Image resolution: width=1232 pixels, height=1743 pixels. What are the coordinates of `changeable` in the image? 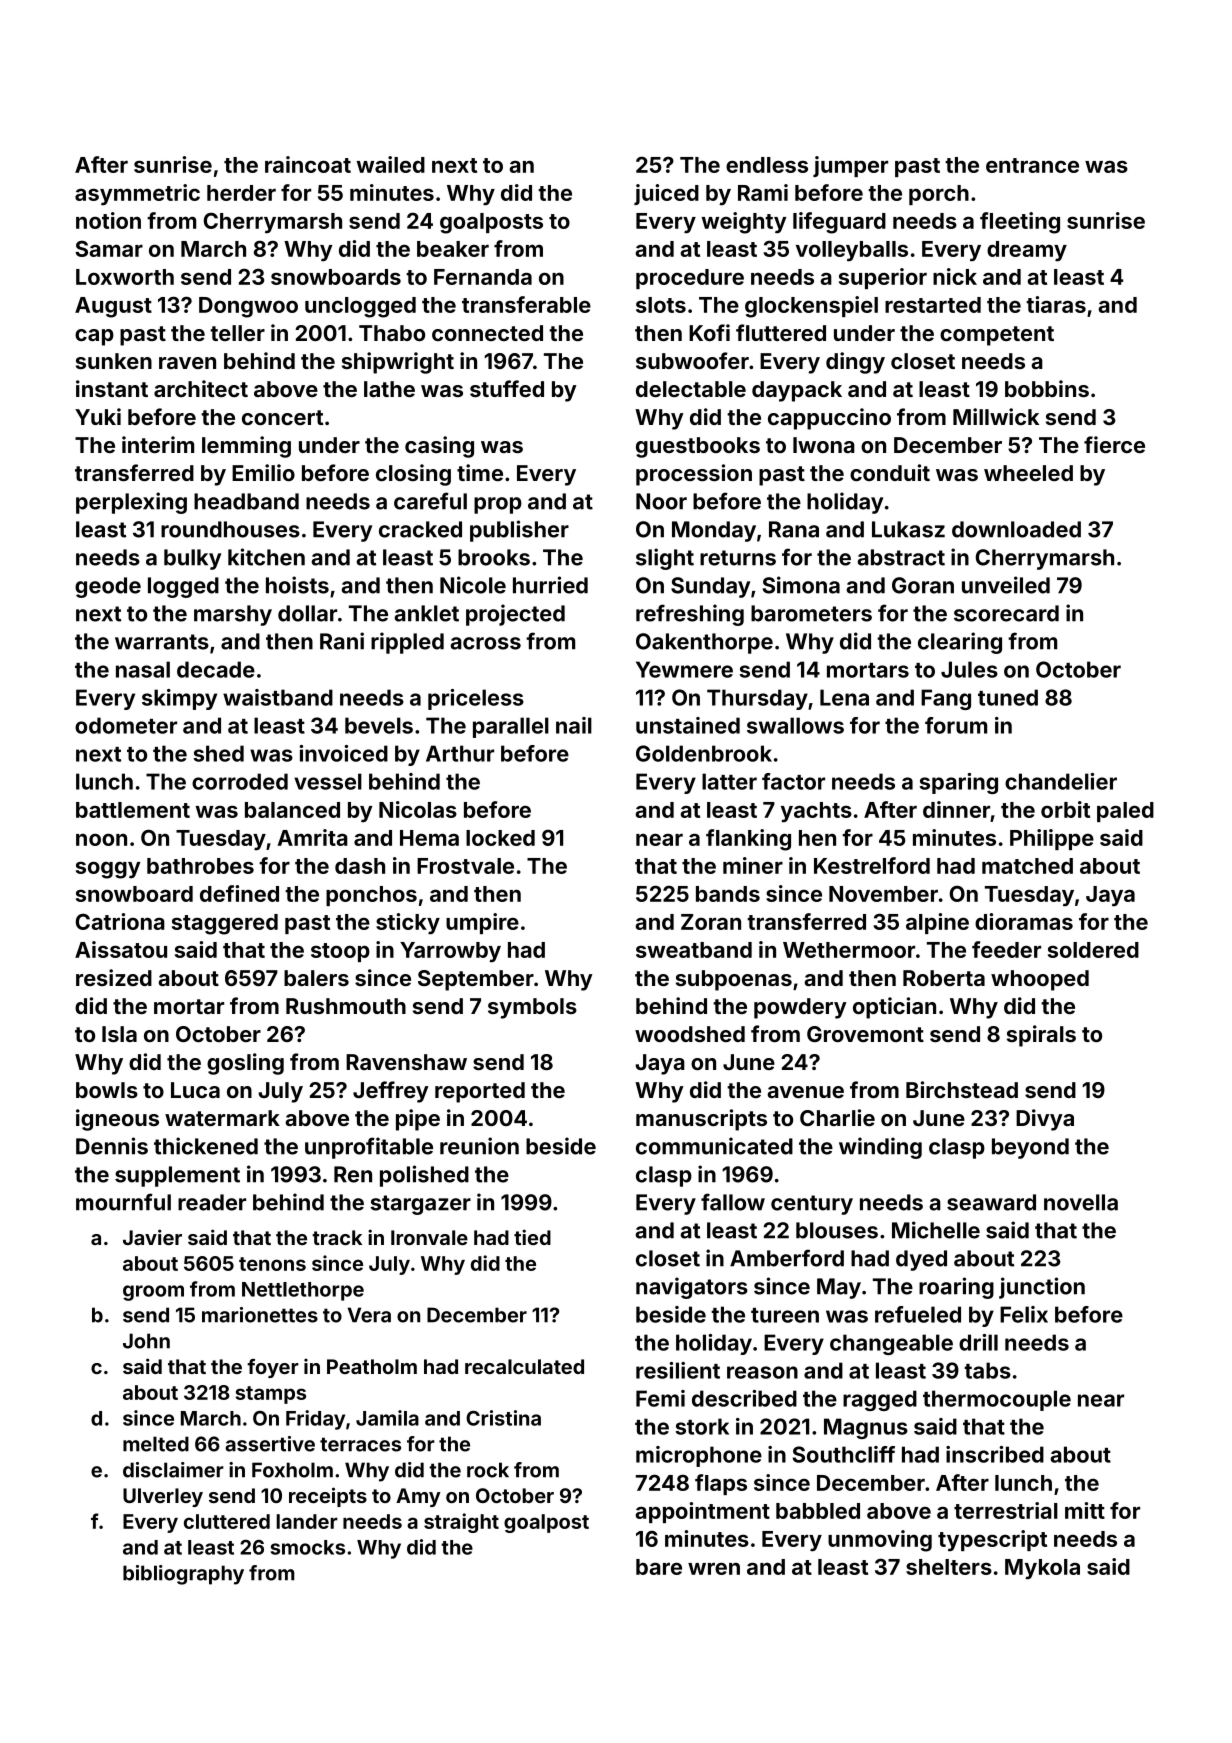 It's located at (891, 1344).
